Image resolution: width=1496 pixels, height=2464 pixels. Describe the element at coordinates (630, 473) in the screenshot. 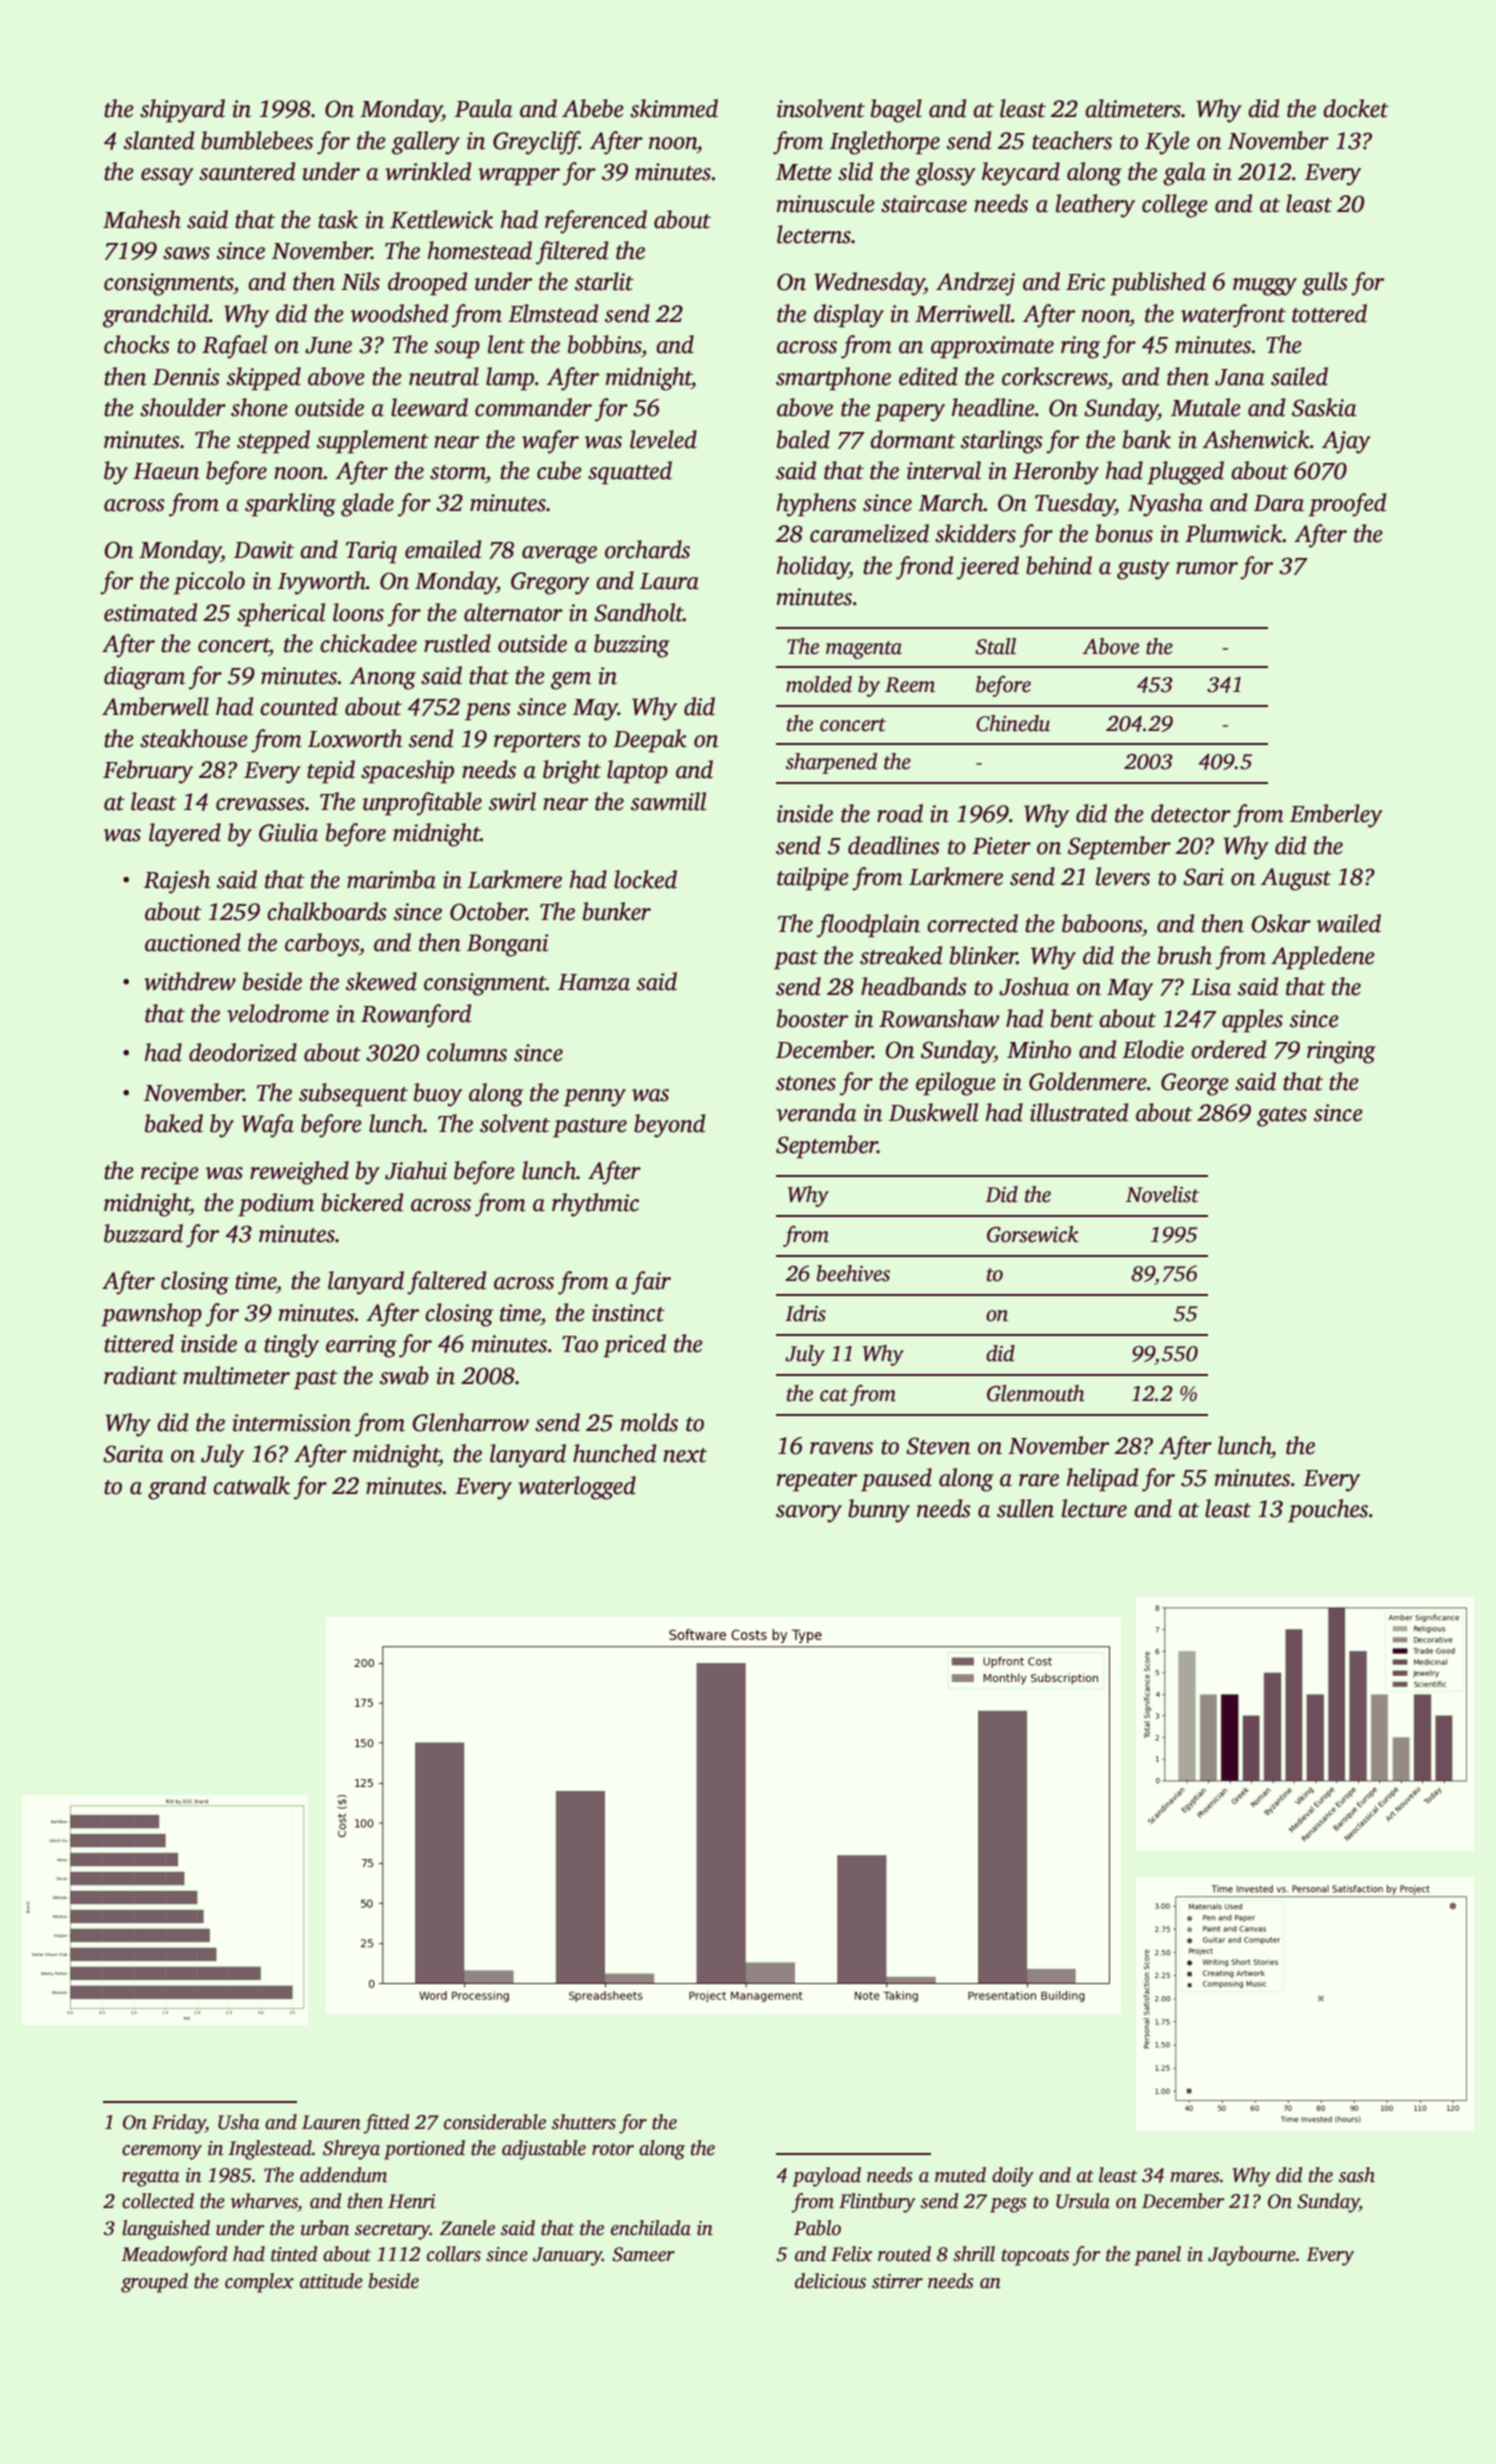

I see `squatted` at that location.
